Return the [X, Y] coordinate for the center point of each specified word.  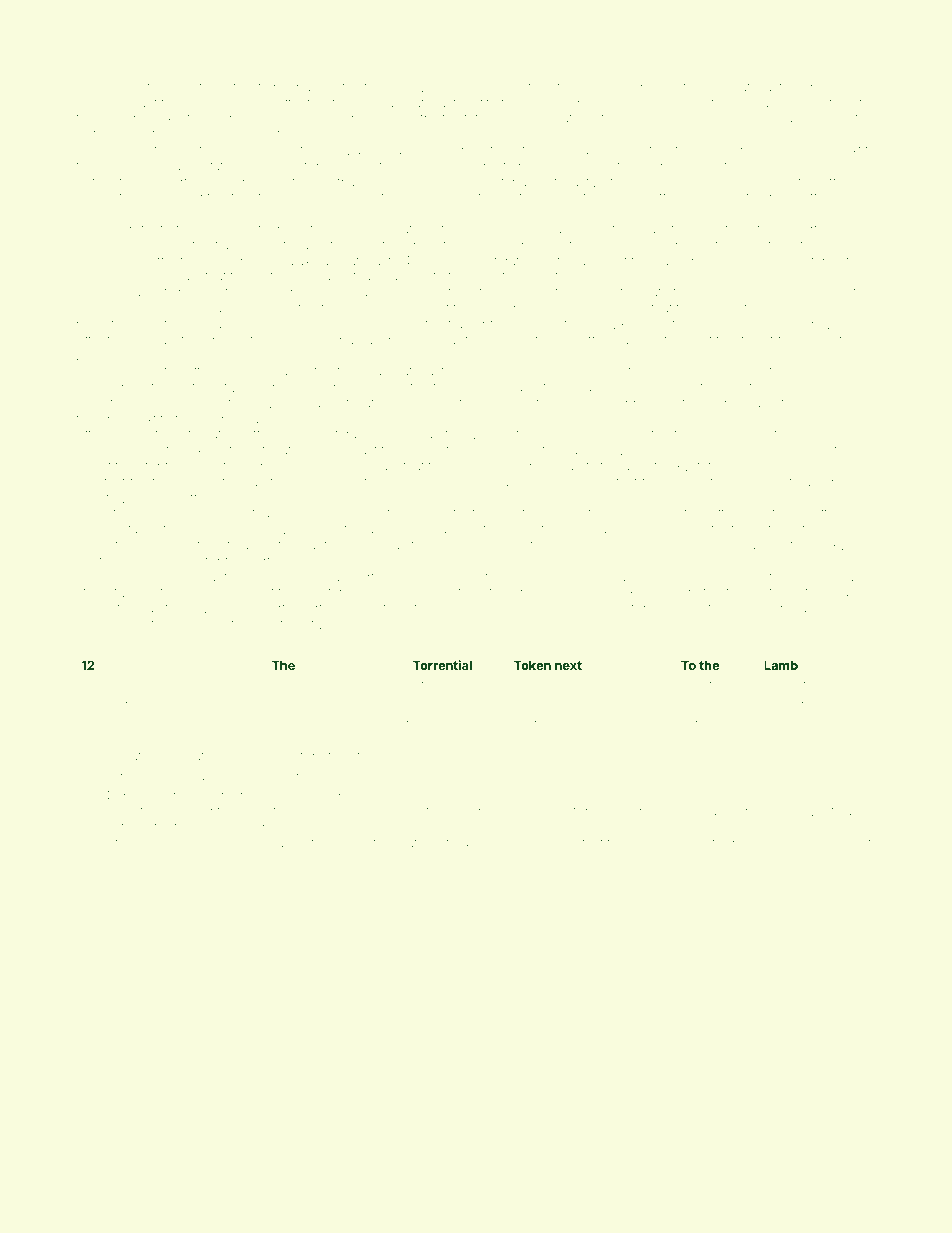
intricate [245, 87]
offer [834, 181]
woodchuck [195, 843]
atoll [223, 434]
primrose [537, 168]
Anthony [492, 530]
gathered [802, 547]
